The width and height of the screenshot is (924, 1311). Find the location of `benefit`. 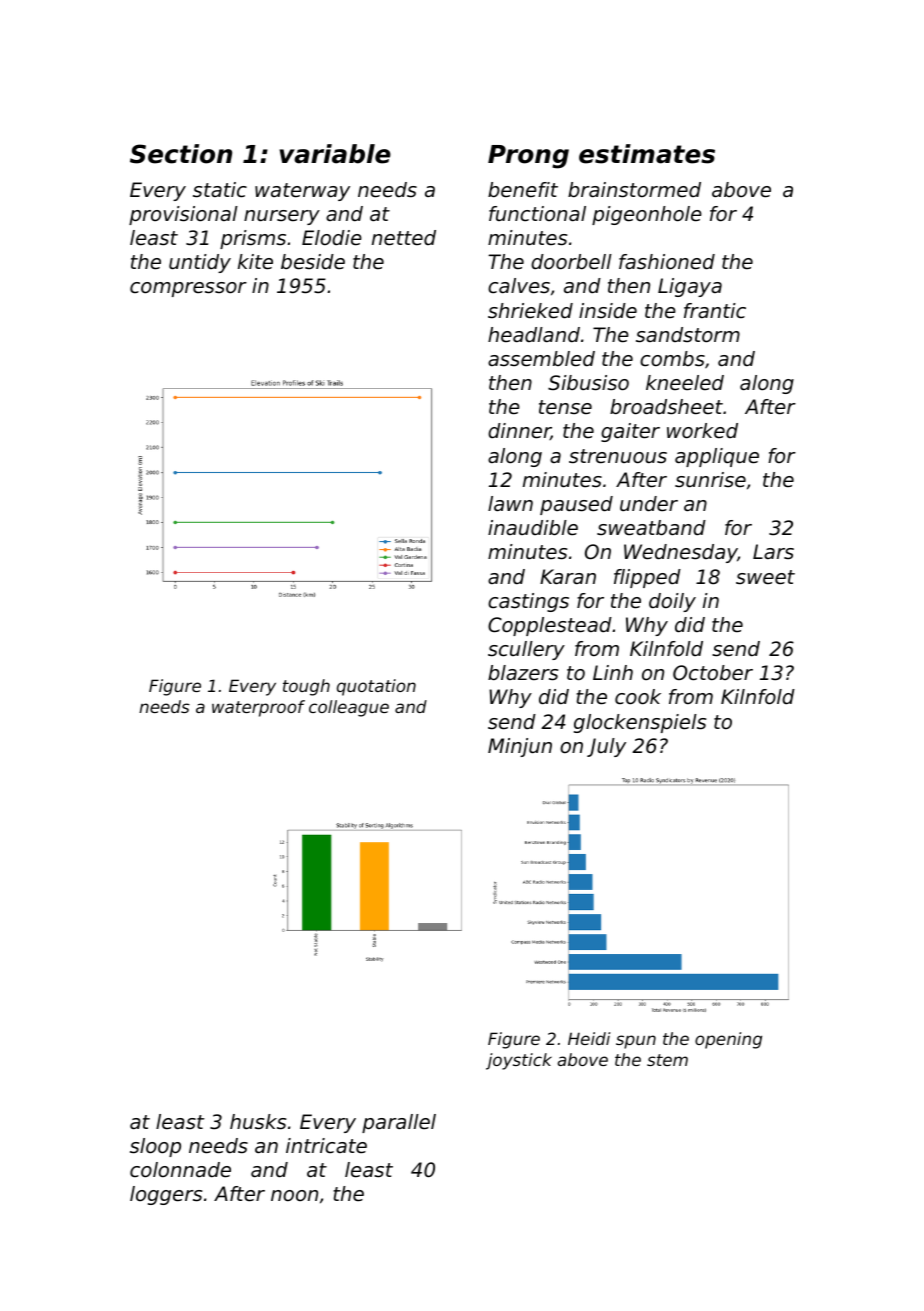

benefit is located at coordinates (523, 190).
